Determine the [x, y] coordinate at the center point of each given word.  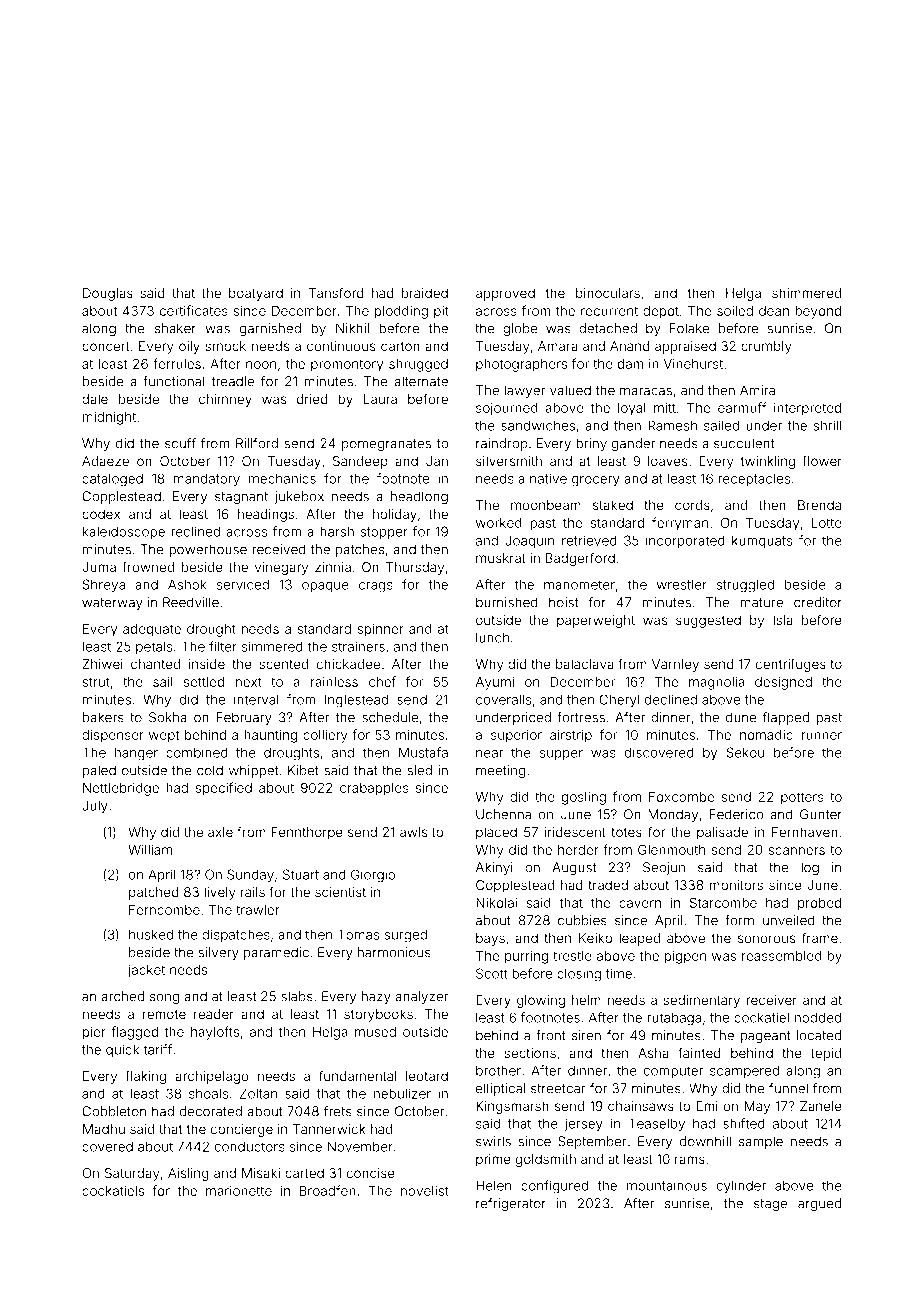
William [150, 850]
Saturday [132, 1174]
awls [413, 832]
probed [819, 904]
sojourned [507, 409]
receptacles [754, 479]
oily [189, 347]
